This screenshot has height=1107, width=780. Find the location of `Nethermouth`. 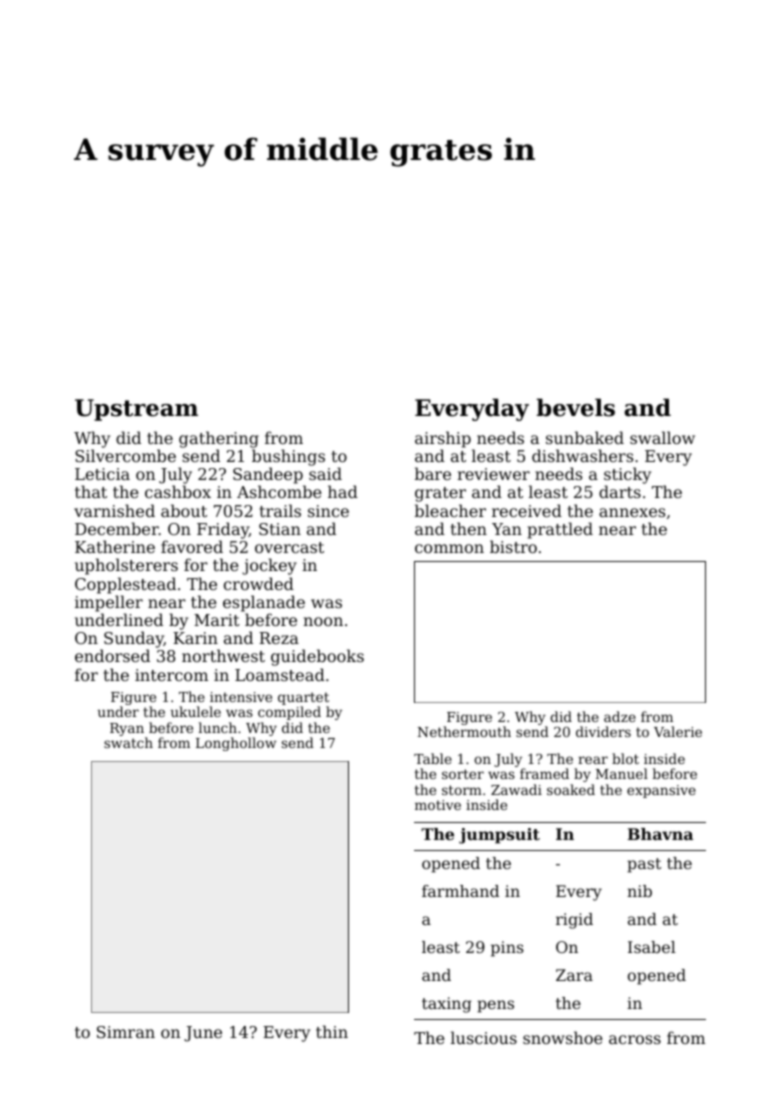

Nethermouth is located at coordinates (464, 732).
